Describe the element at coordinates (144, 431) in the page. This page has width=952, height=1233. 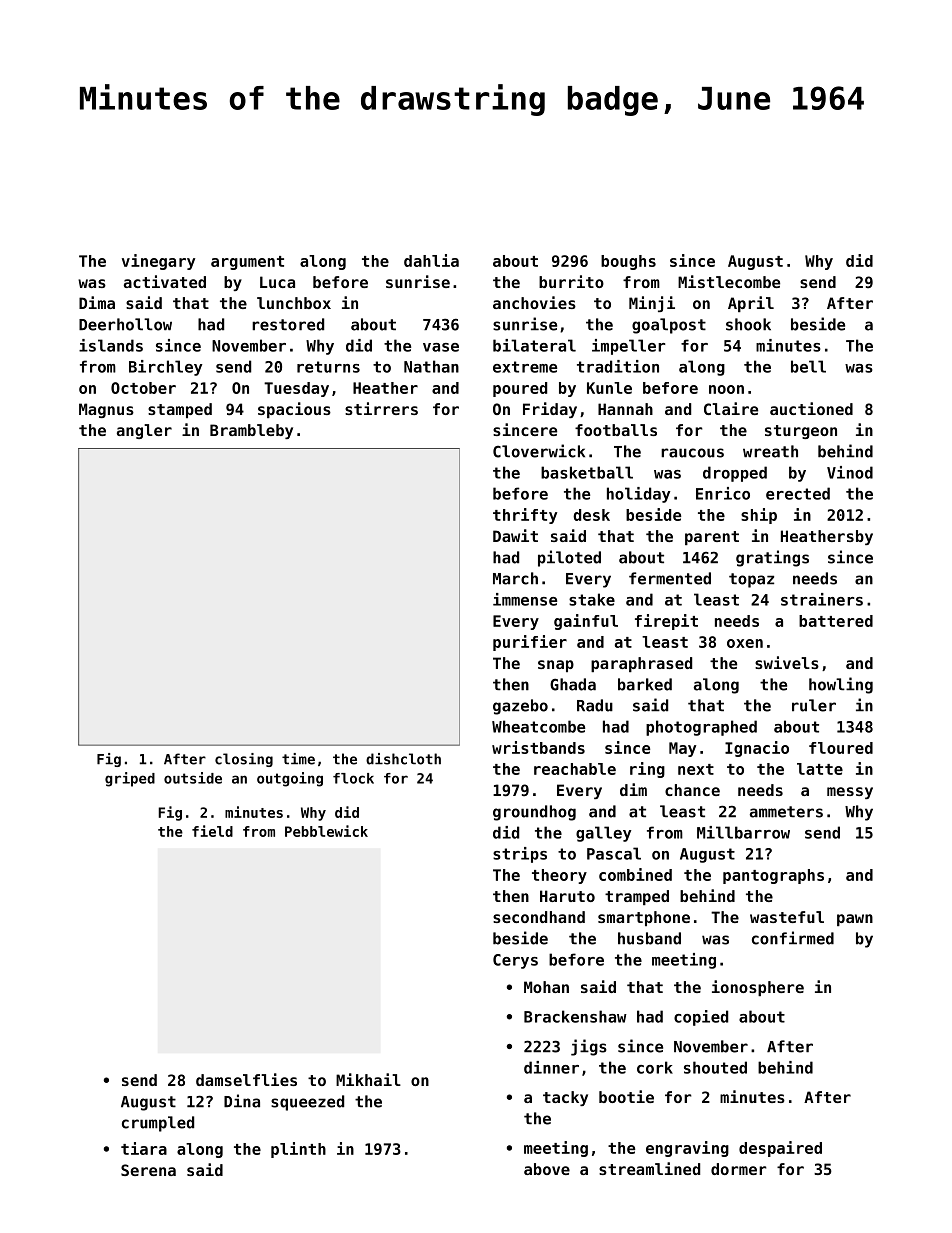
I see `angler` at that location.
